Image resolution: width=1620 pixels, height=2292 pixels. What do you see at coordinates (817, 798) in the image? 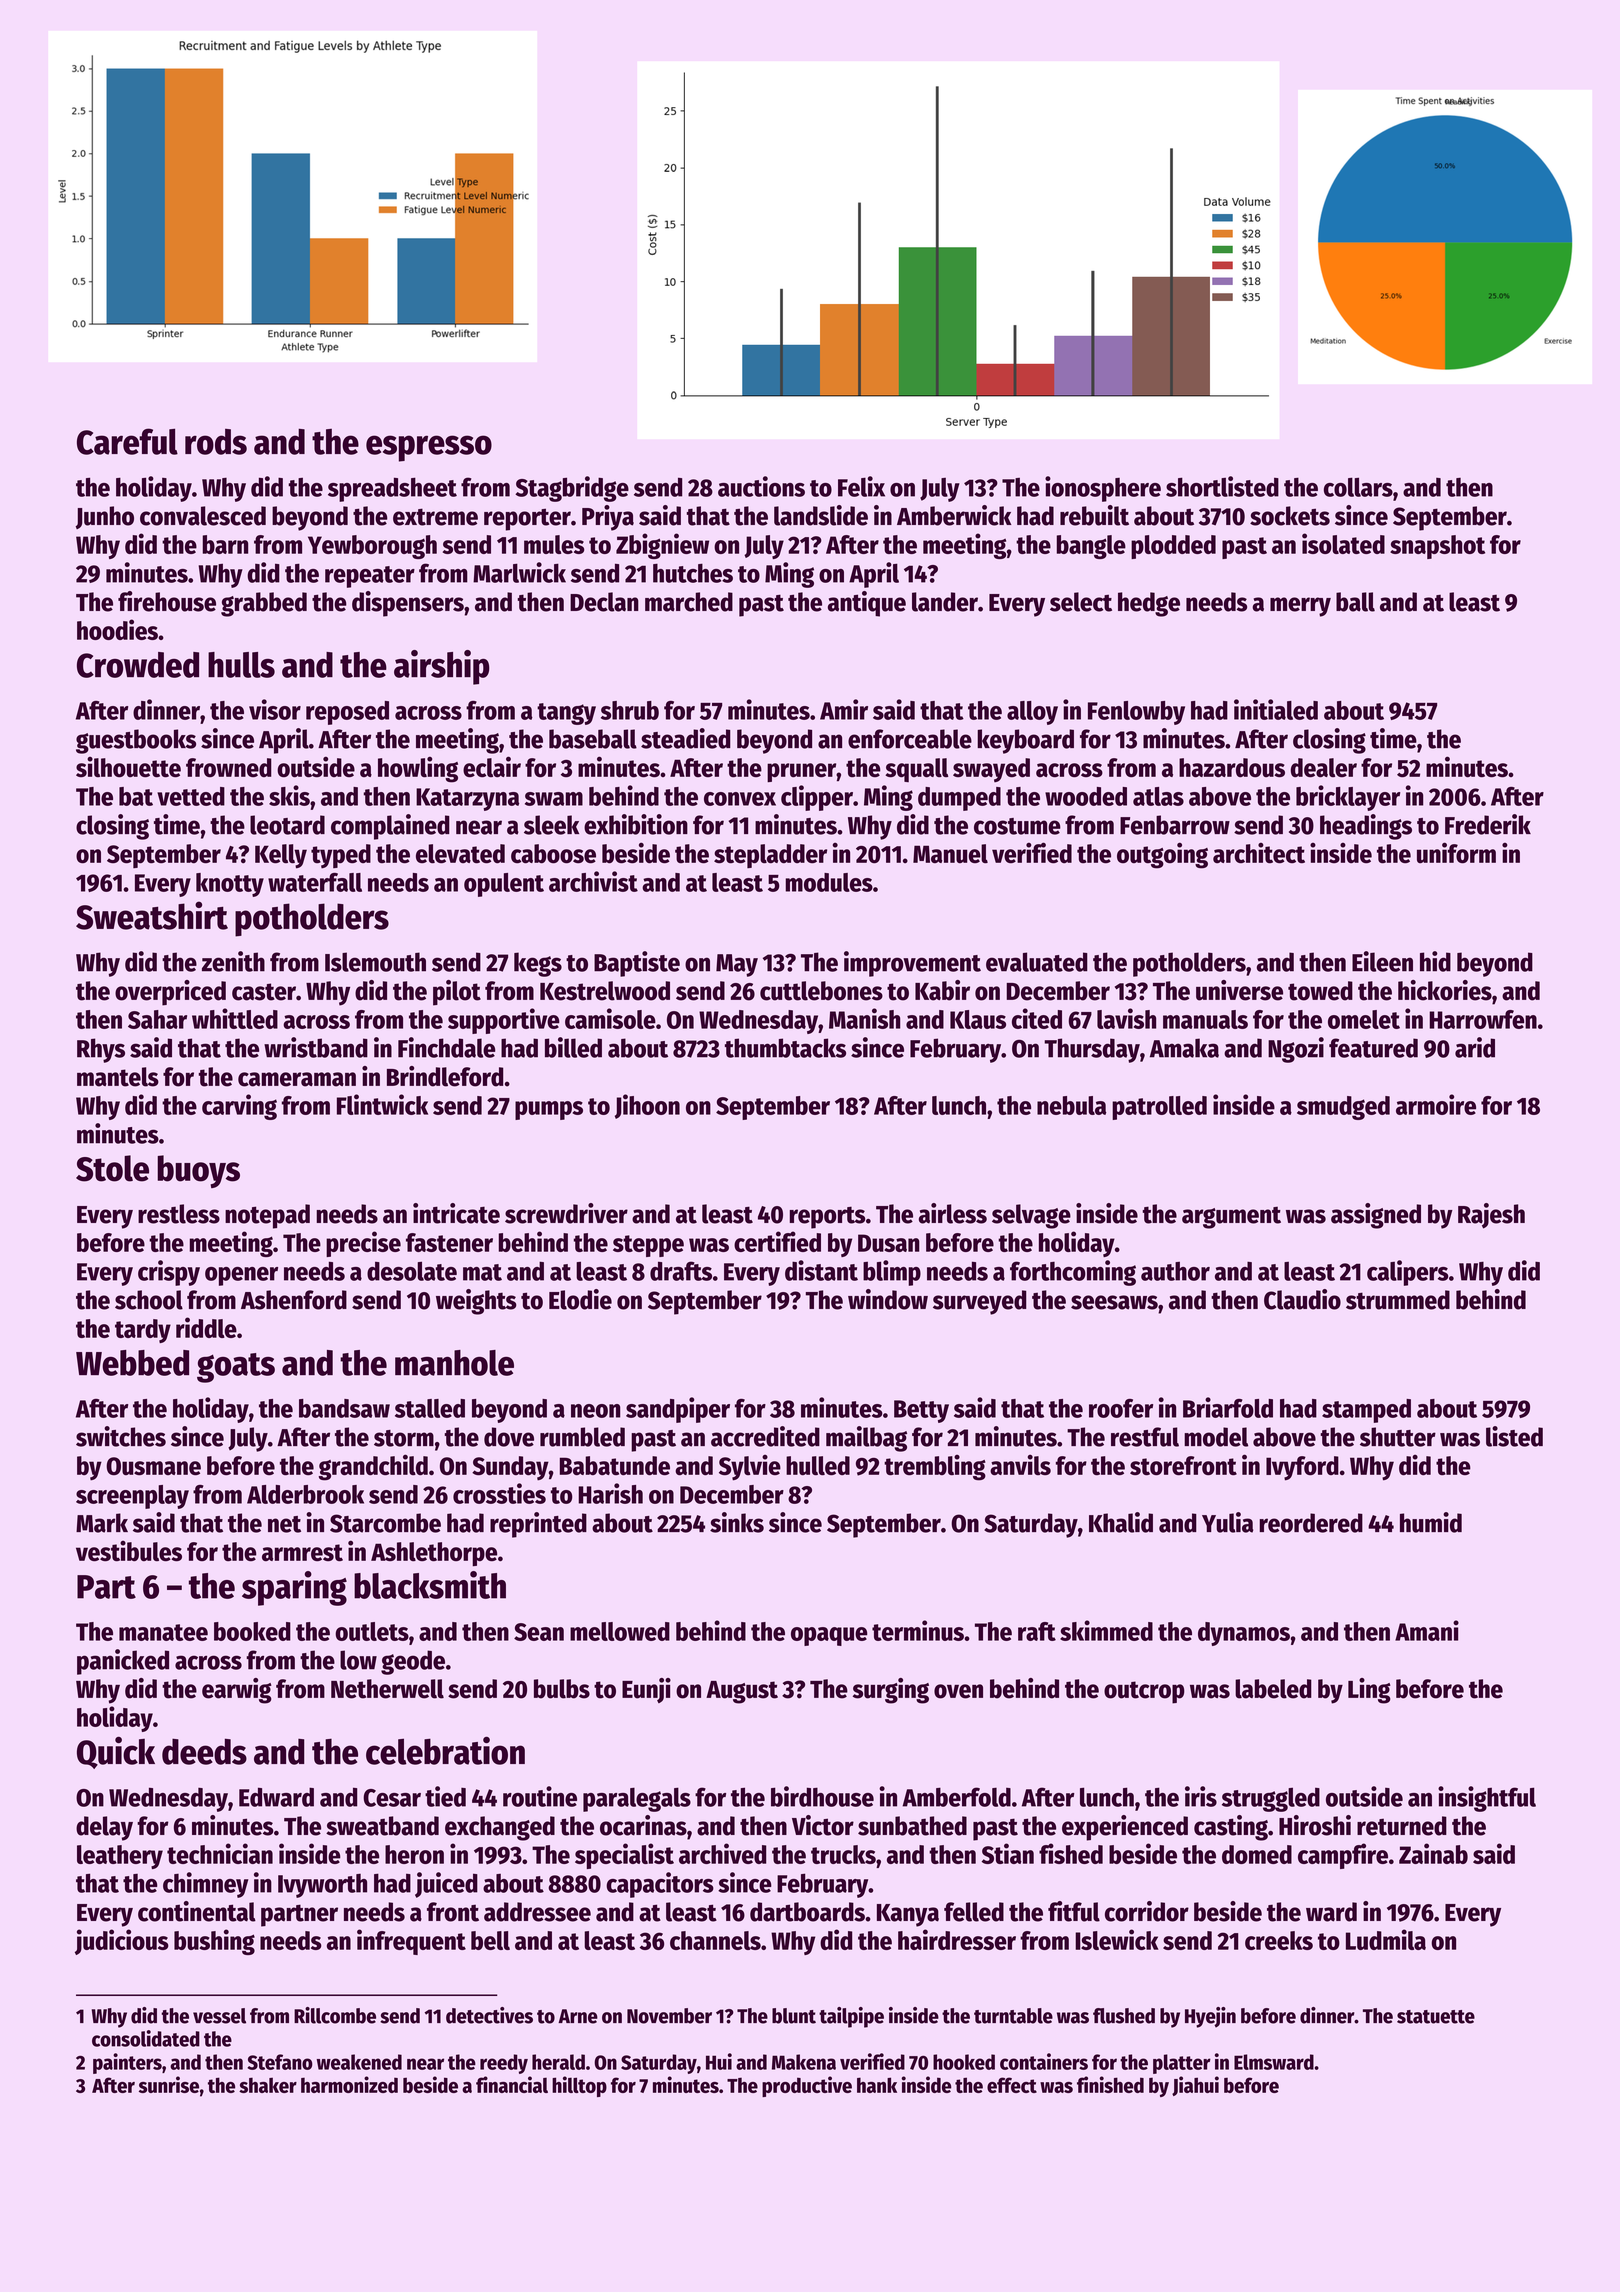
I see `clipper` at bounding box center [817, 798].
